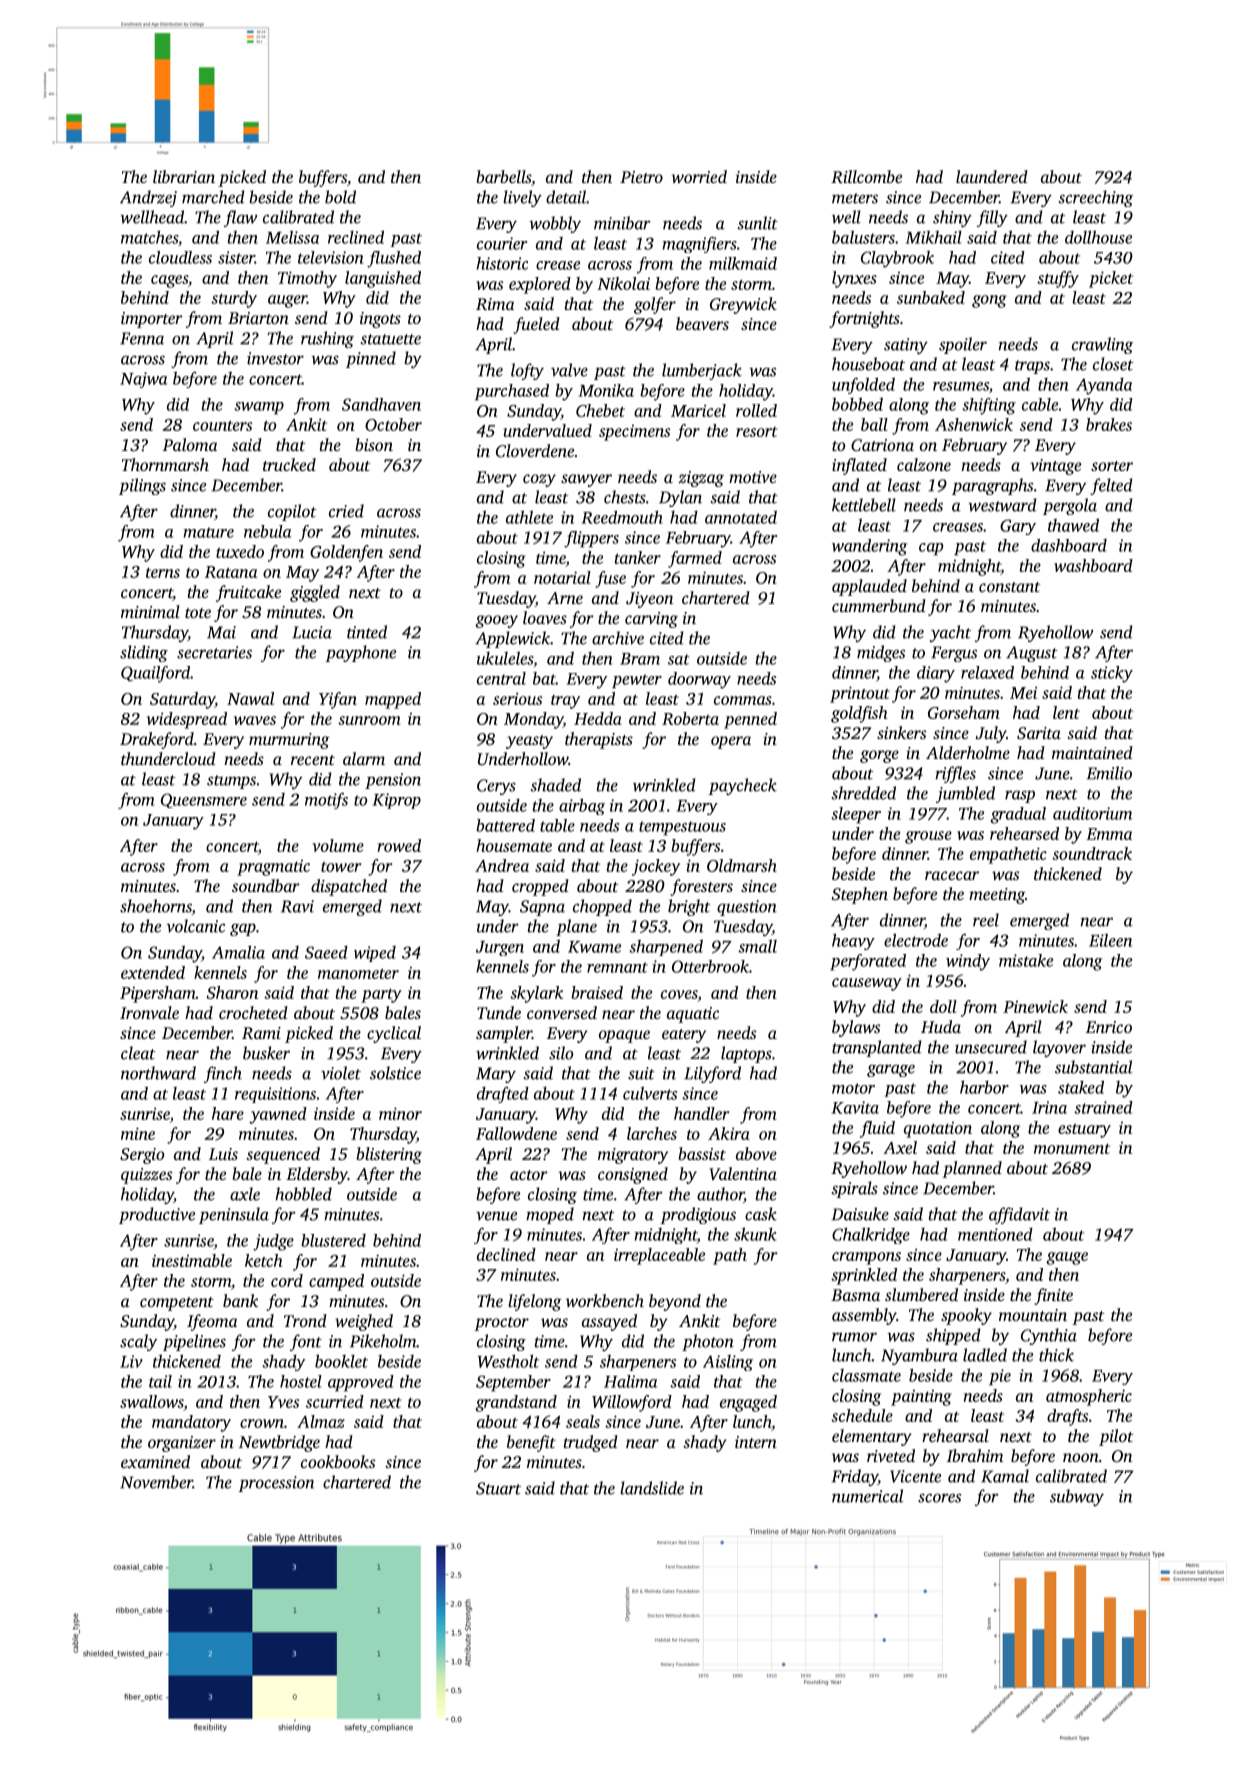 The width and height of the page is (1253, 1772). What do you see at coordinates (597, 992) in the page?
I see `braised` at bounding box center [597, 992].
